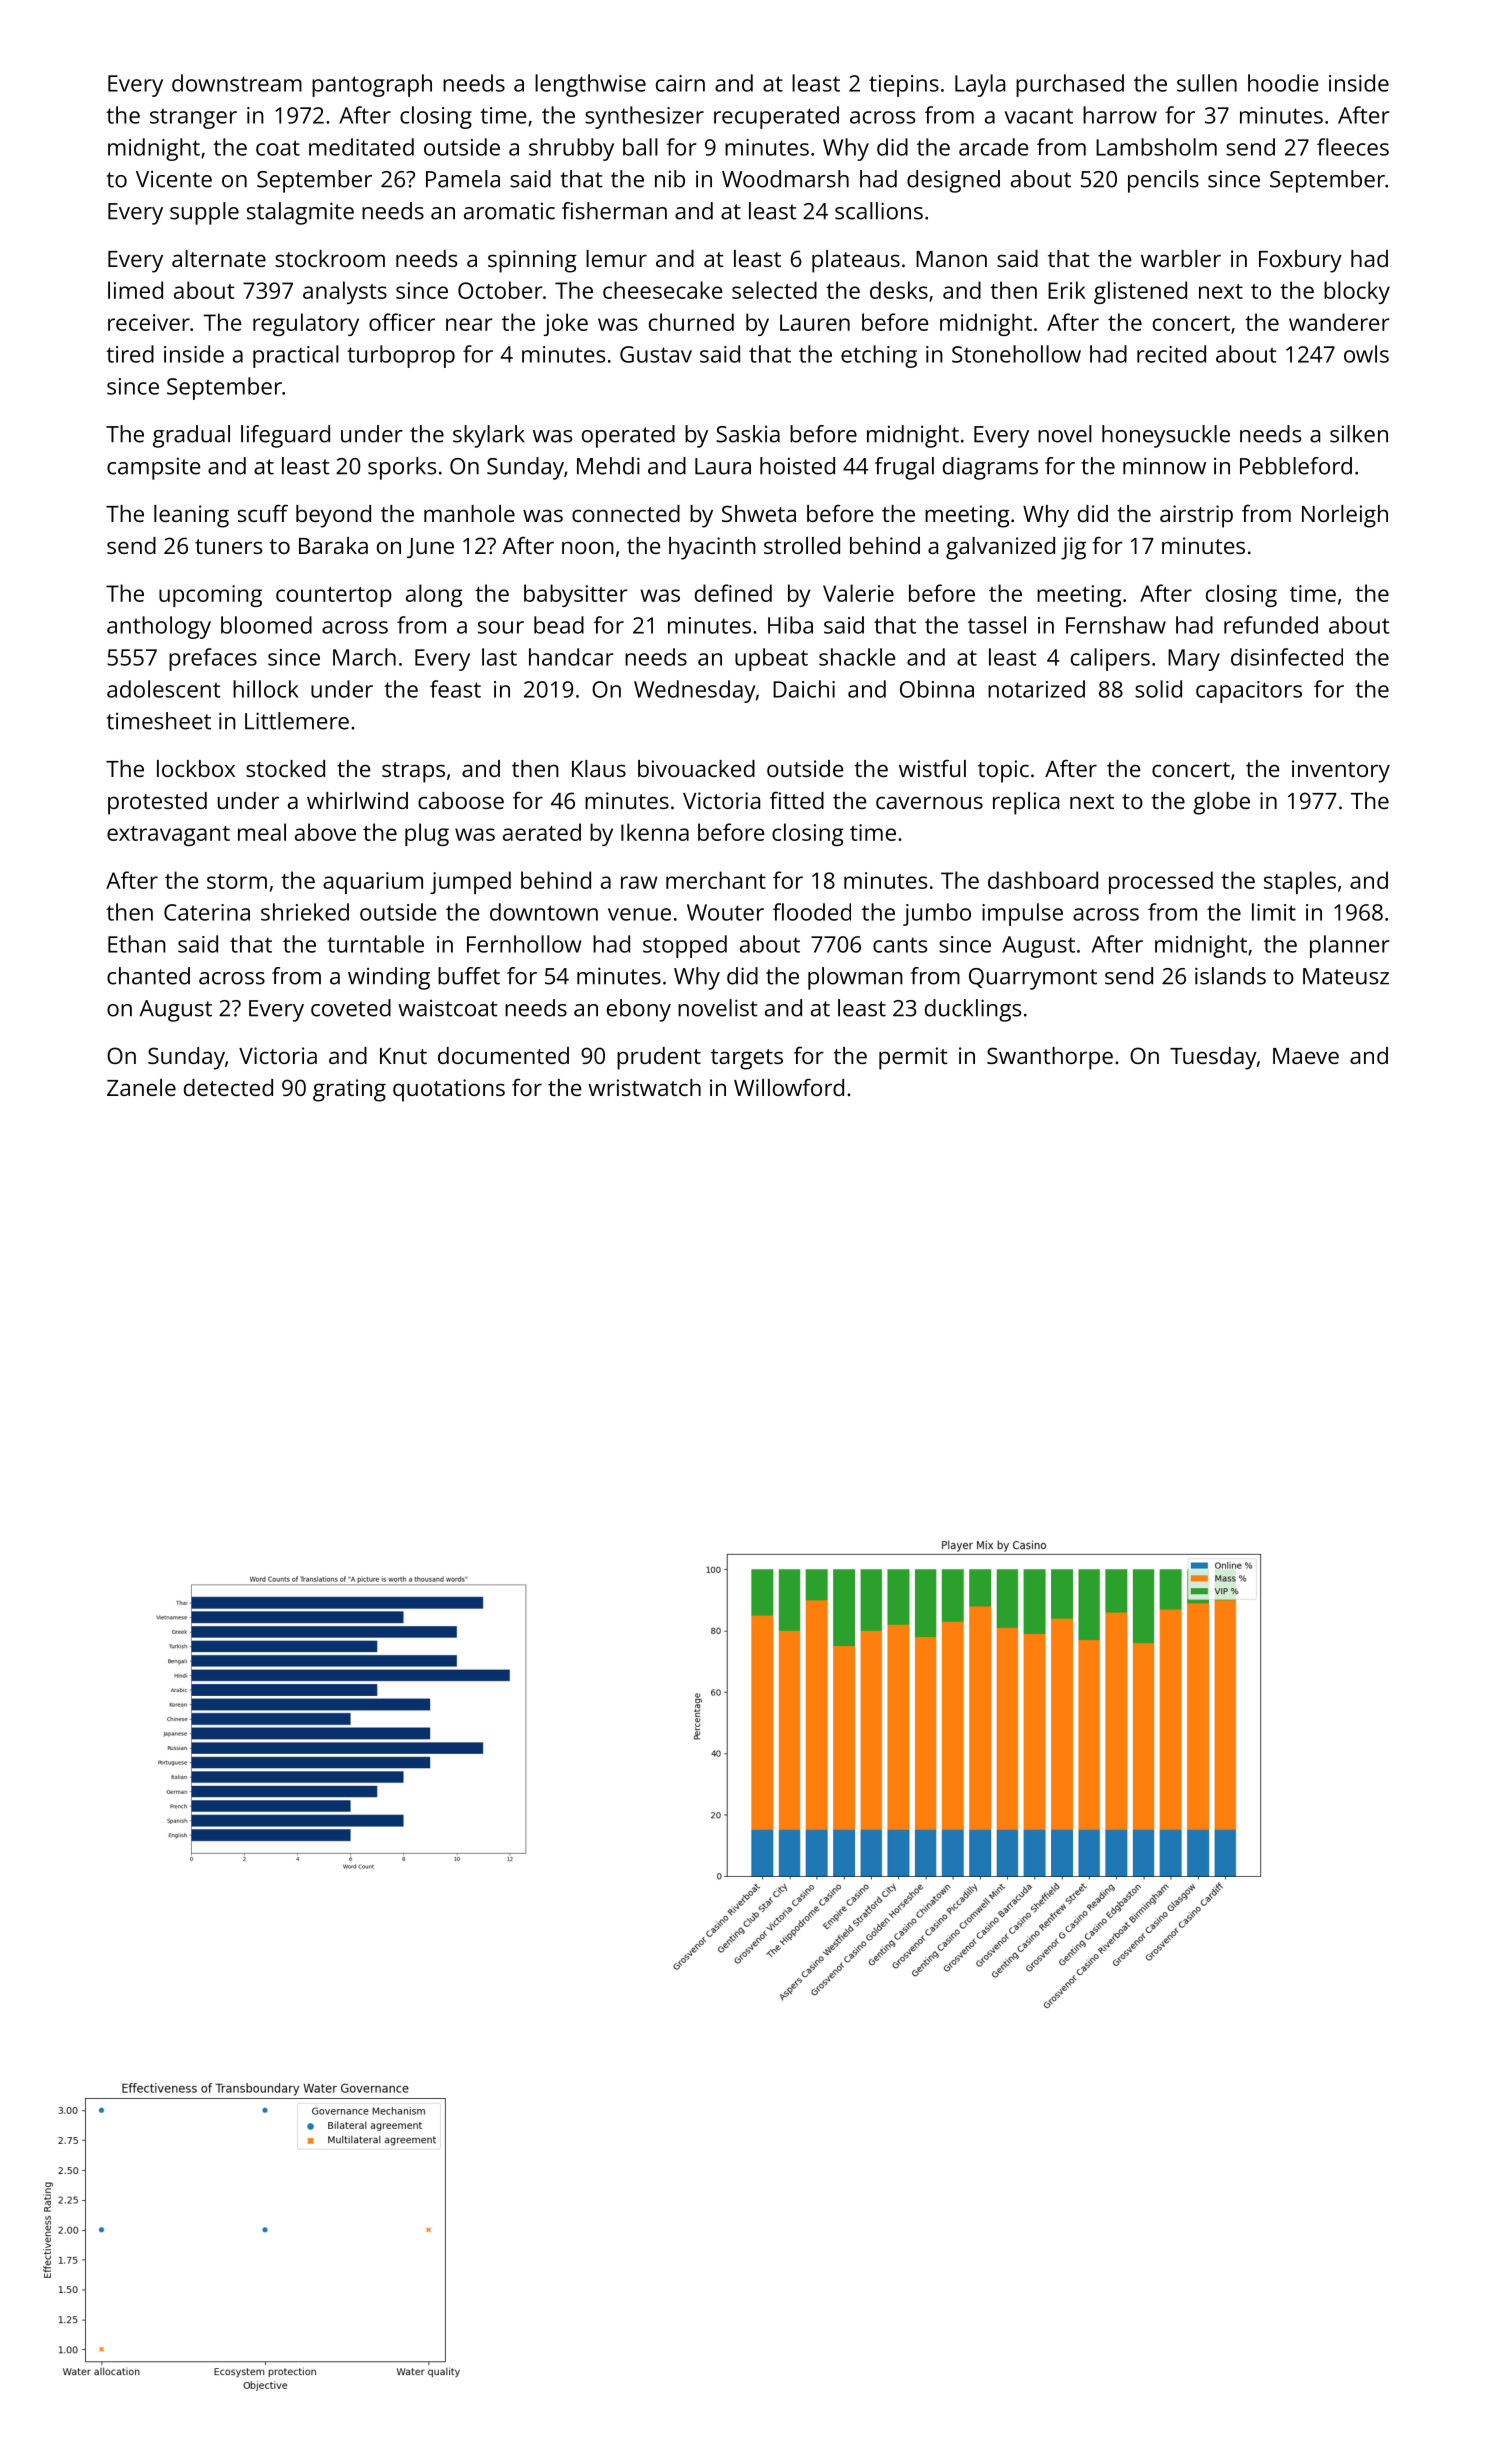 The width and height of the screenshot is (1496, 2464). I want to click on shrieked, so click(305, 912).
